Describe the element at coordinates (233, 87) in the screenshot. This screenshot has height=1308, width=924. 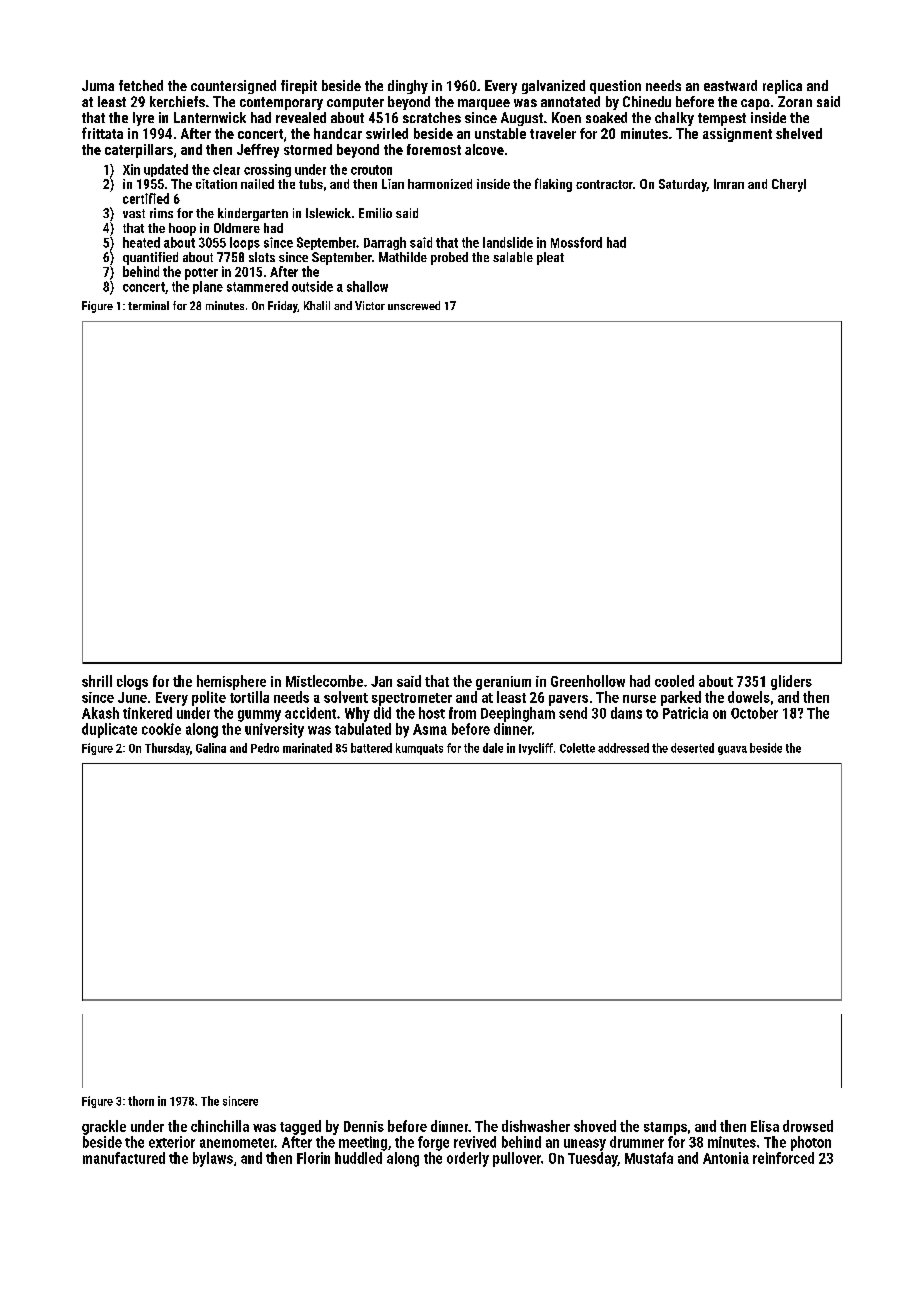
I see `countersigned` at that location.
